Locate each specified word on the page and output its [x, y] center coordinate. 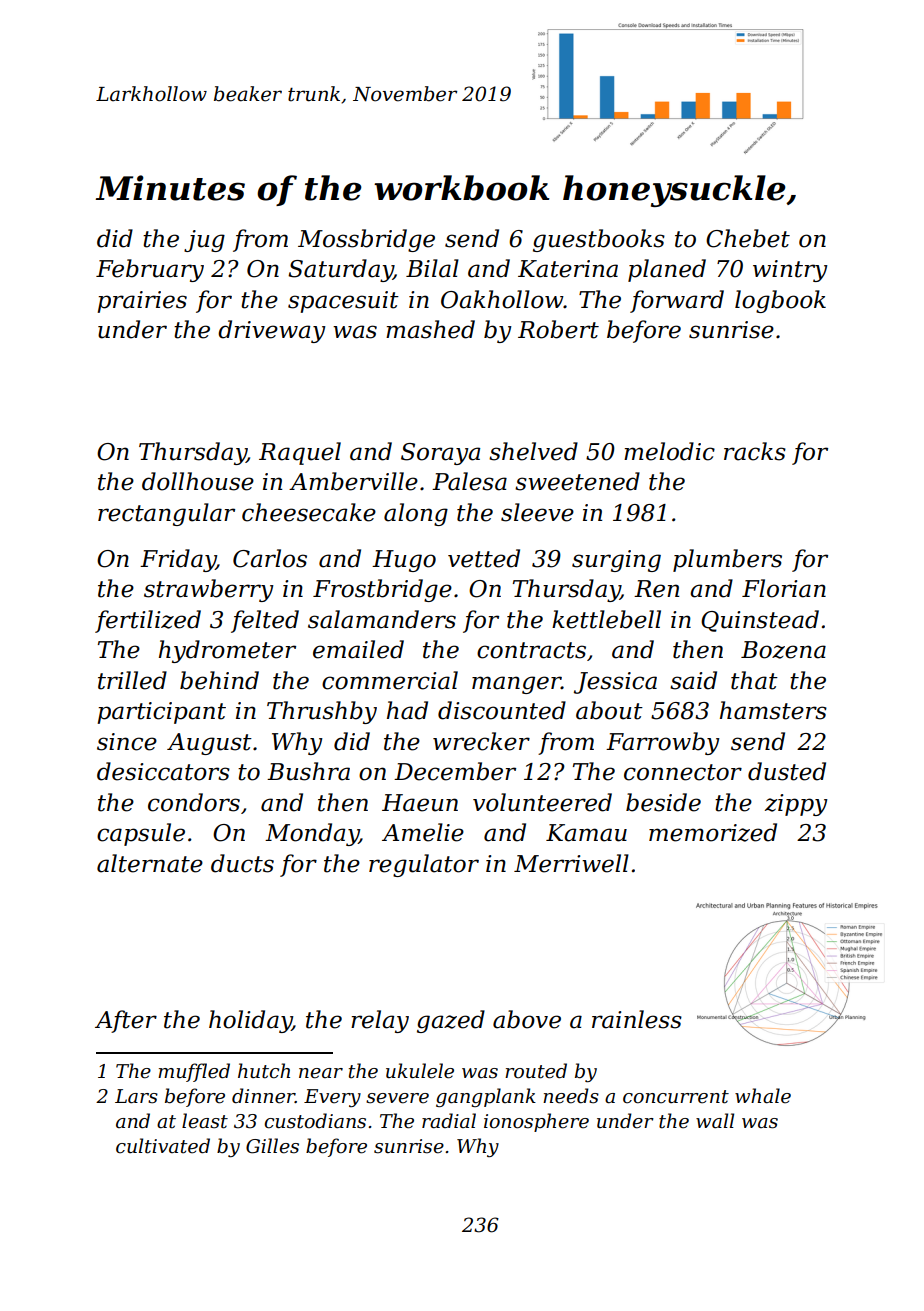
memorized [713, 832]
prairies [142, 302]
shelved [533, 451]
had [407, 710]
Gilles [272, 1146]
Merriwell [571, 863]
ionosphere [536, 1122]
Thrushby [322, 712]
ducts [242, 863]
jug [204, 241]
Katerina [568, 269]
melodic [669, 451]
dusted [787, 771]
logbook [780, 301]
